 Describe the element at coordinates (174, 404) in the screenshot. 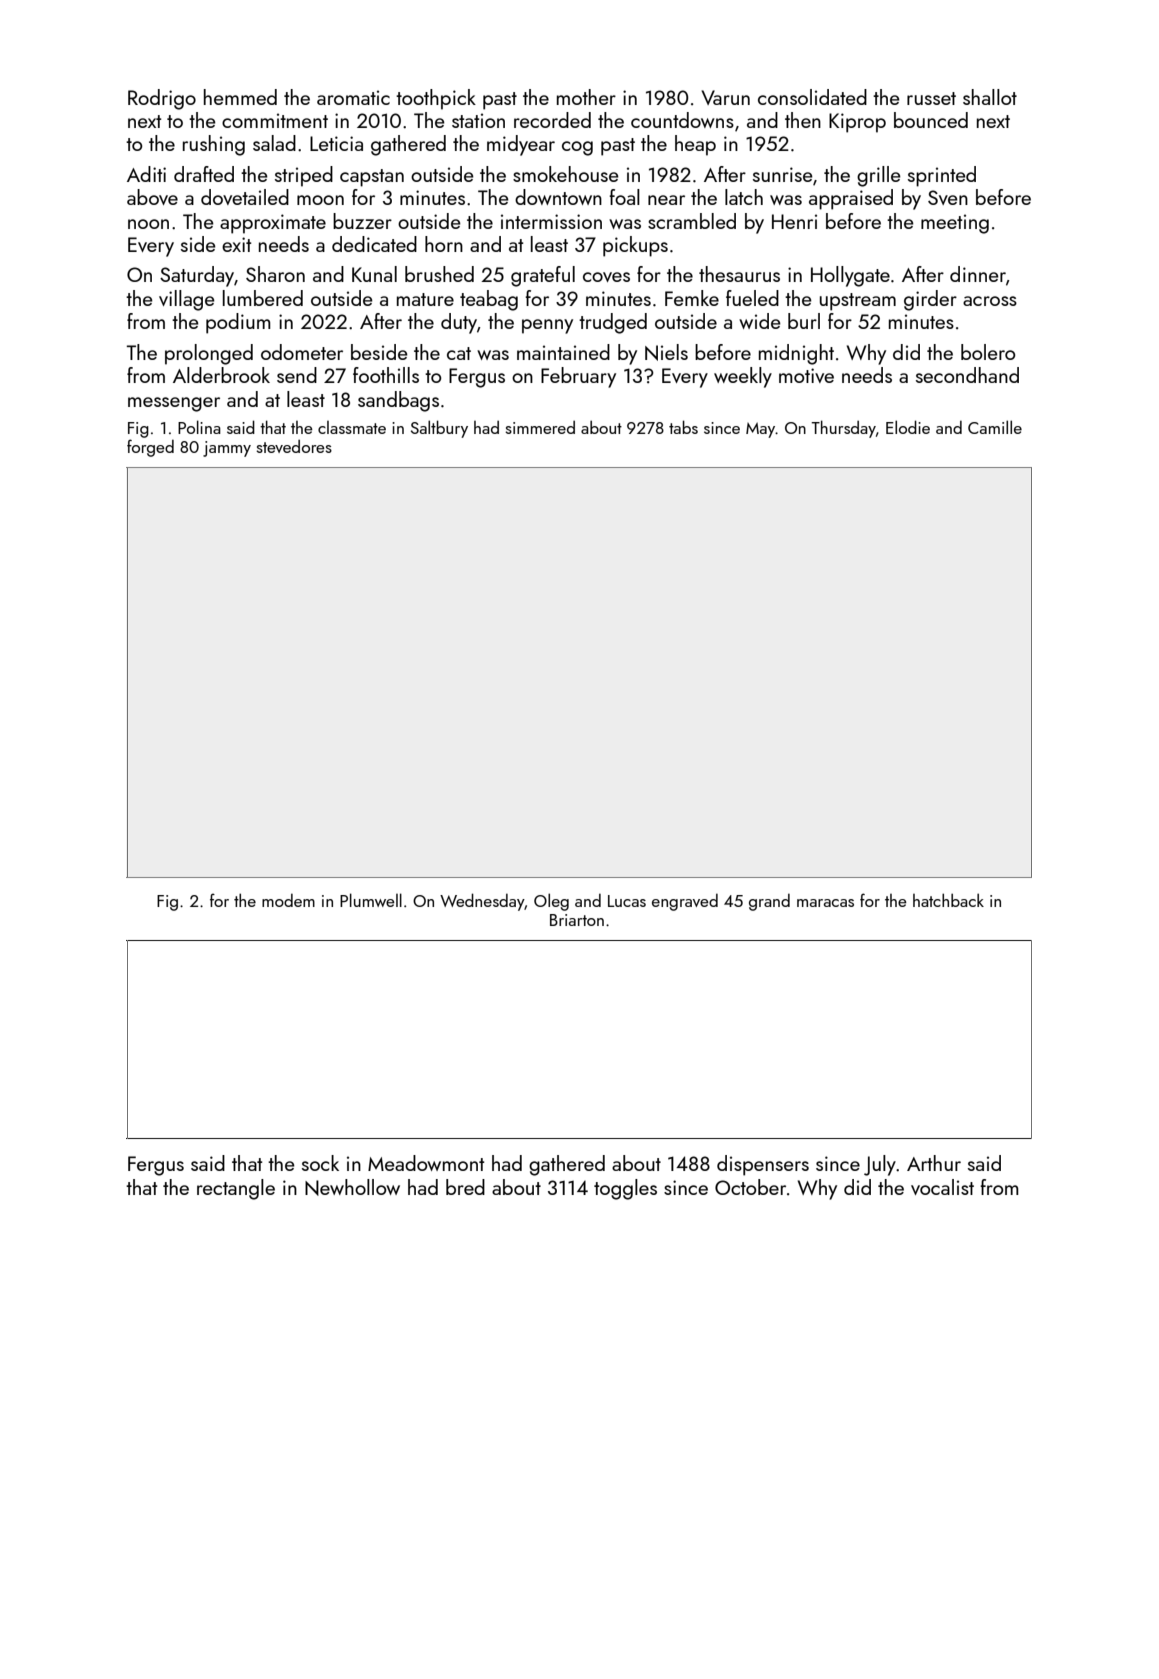

I see `messenger` at that location.
